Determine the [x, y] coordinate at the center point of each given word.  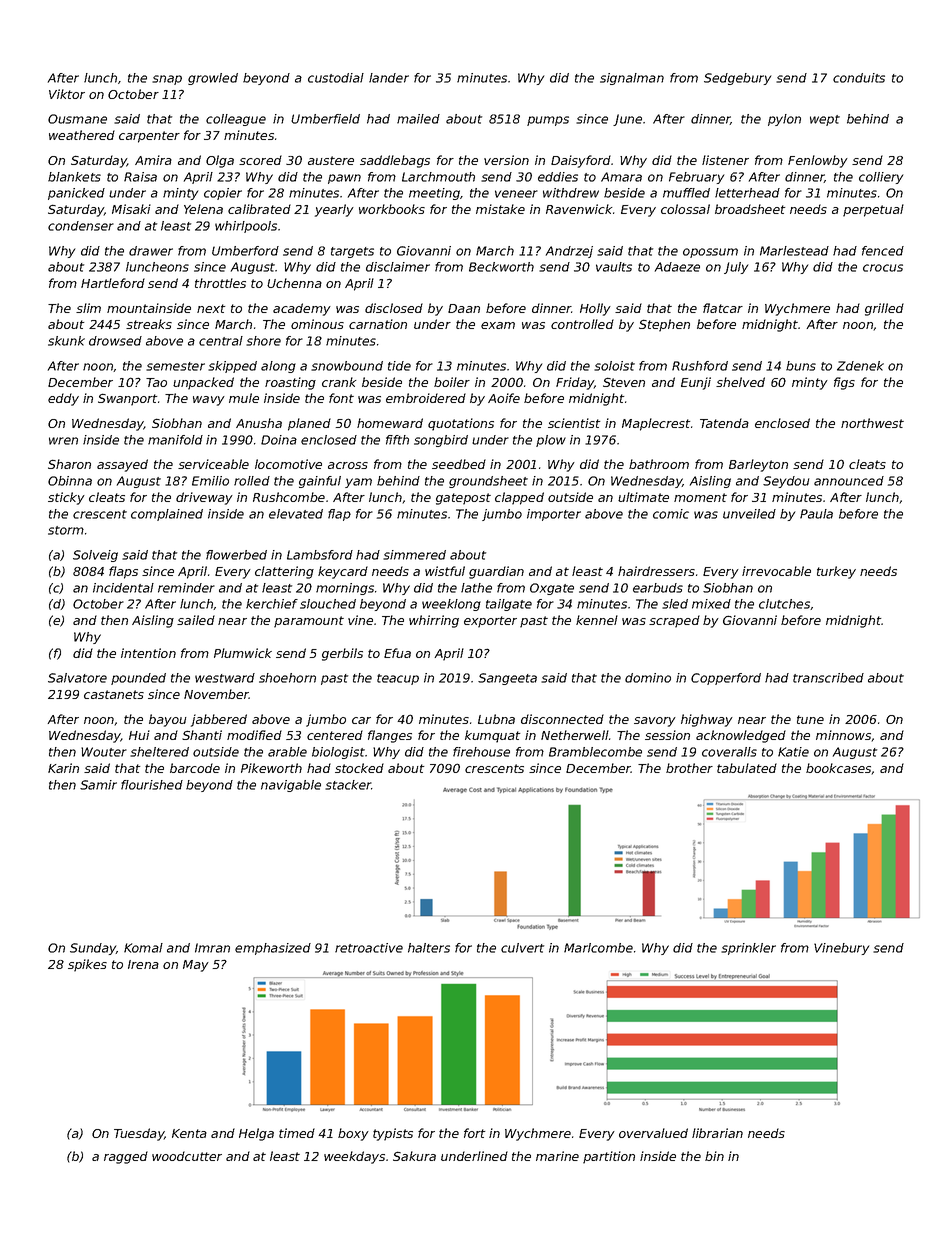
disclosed [394, 308]
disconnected [562, 719]
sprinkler [748, 949]
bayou [168, 720]
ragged [126, 1157]
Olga [220, 161]
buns [801, 366]
